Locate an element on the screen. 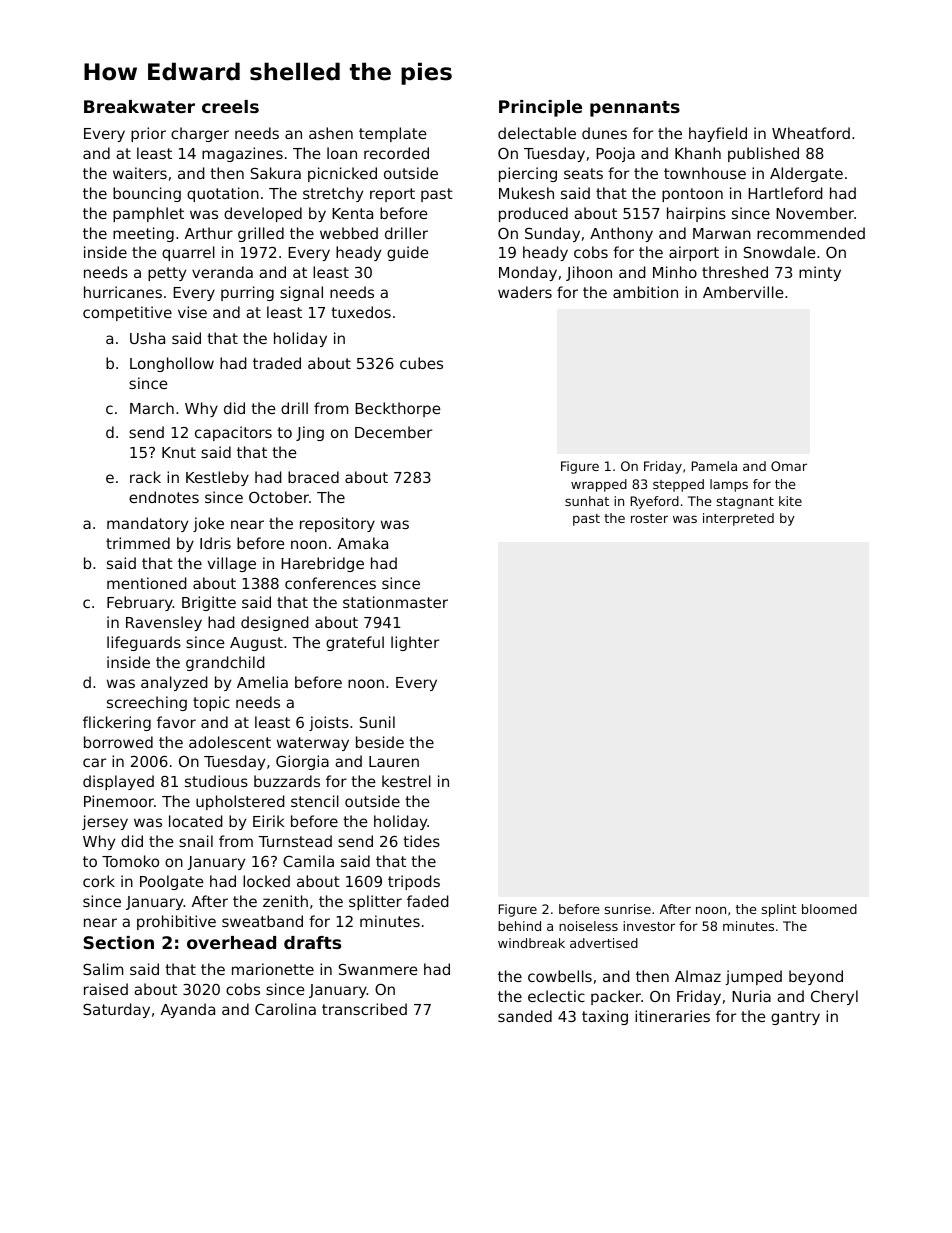  prohibitive is located at coordinates (176, 922).
